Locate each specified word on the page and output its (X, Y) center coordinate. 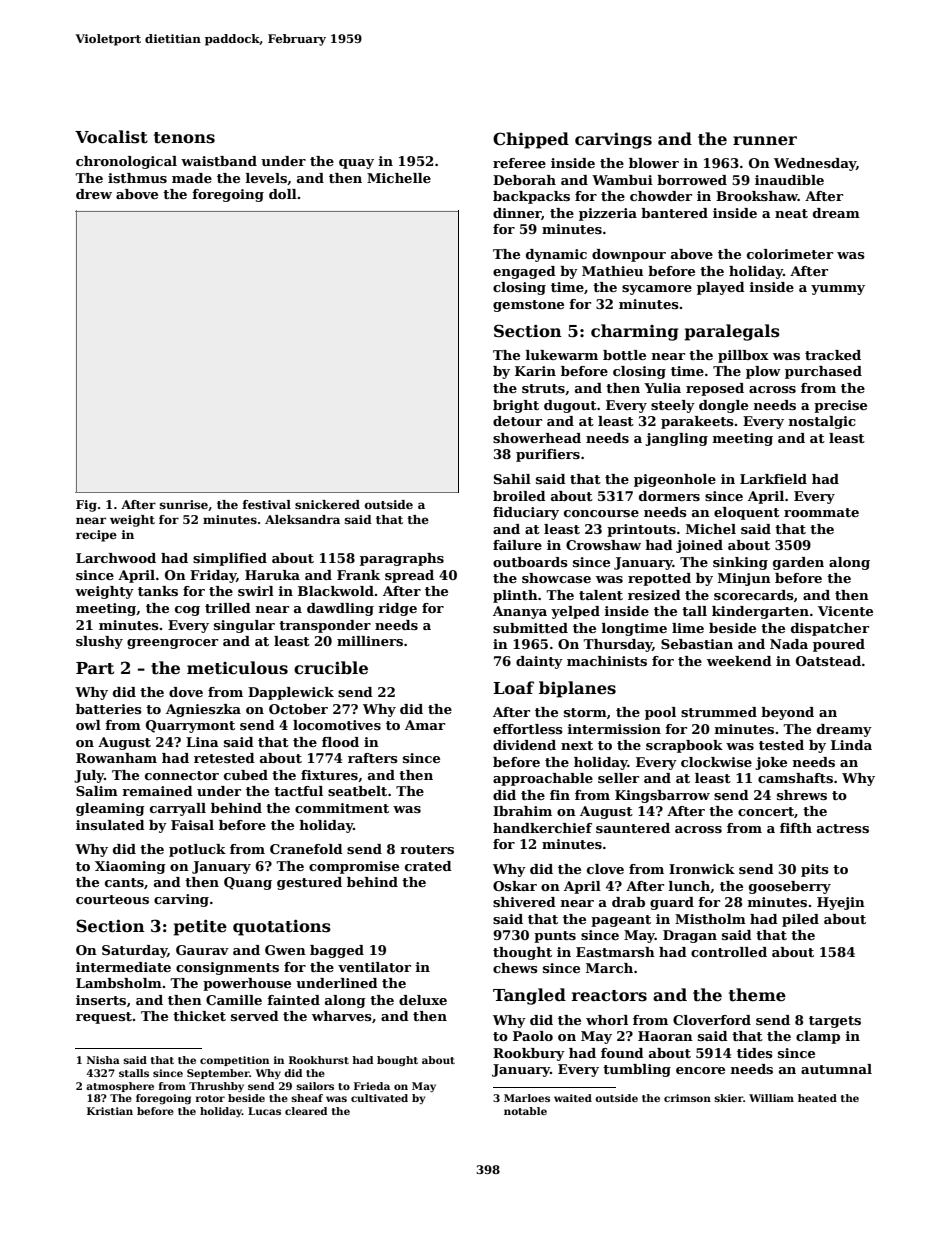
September (218, 1074)
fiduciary (526, 513)
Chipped (531, 140)
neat (791, 213)
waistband (219, 161)
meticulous (237, 668)
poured (839, 645)
